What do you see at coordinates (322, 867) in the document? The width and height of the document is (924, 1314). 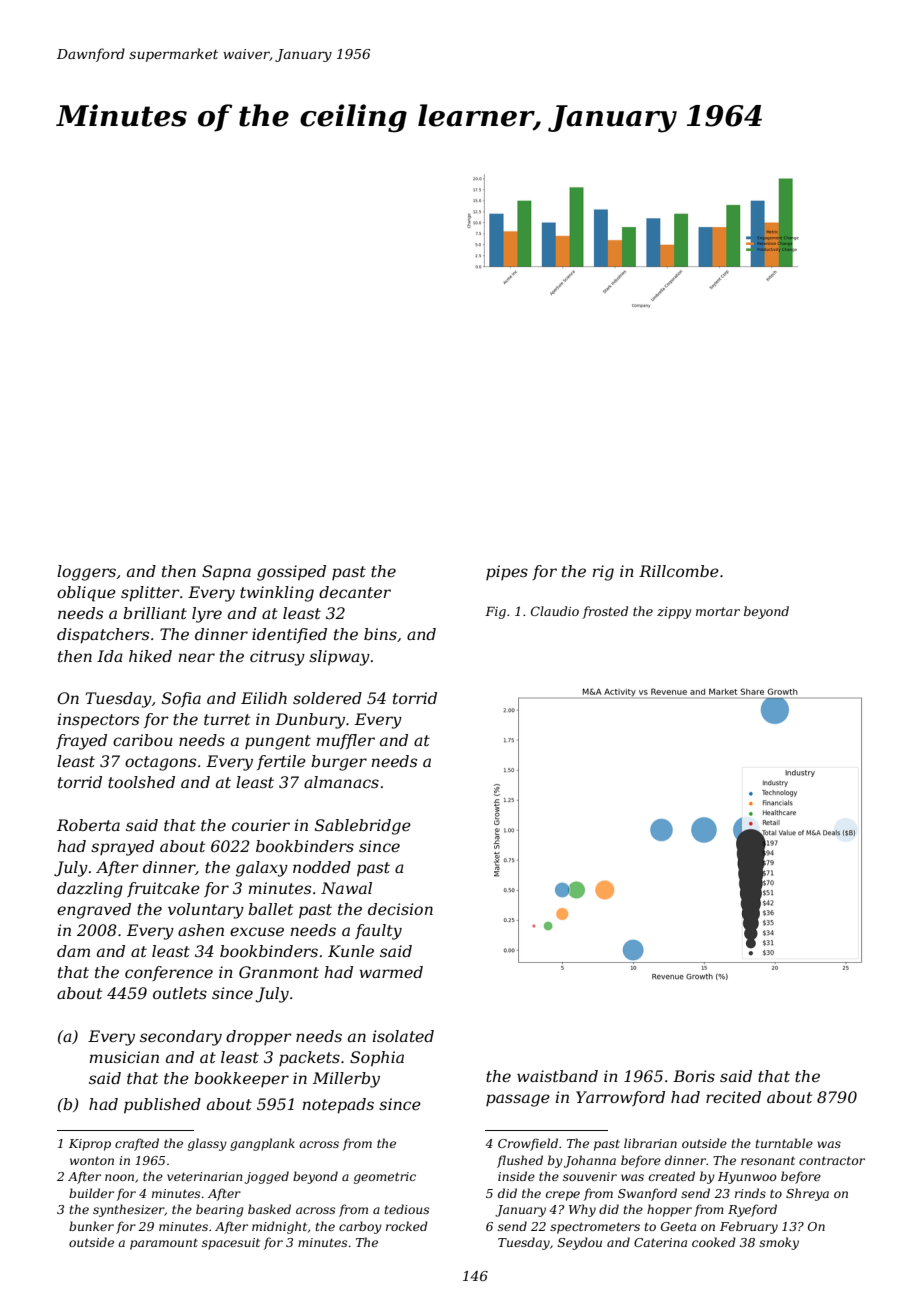 I see `nodded` at bounding box center [322, 867].
